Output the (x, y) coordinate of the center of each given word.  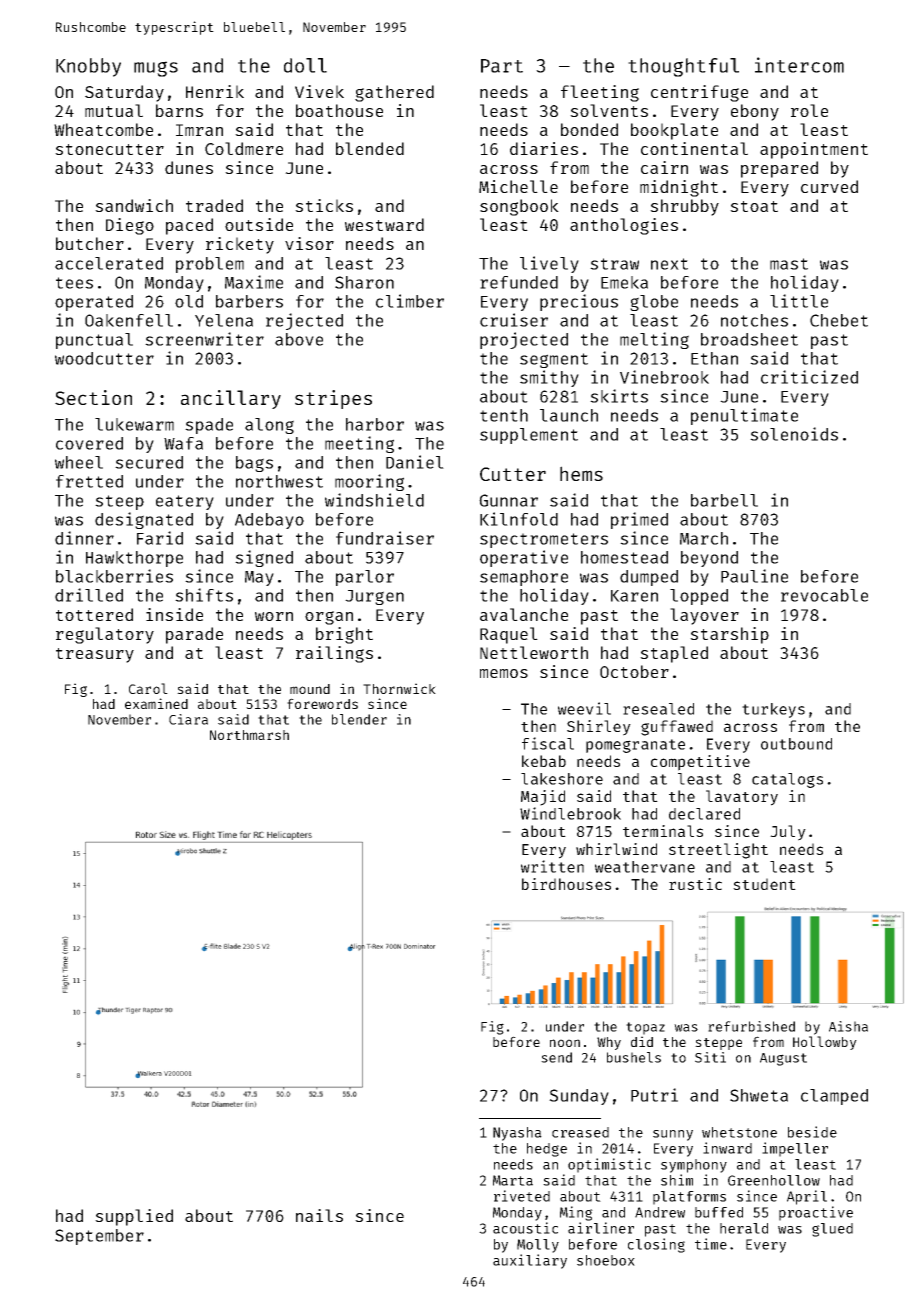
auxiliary (530, 1261)
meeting (359, 444)
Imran (199, 130)
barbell (724, 500)
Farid (160, 538)
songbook (519, 207)
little (799, 301)
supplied (134, 1217)
